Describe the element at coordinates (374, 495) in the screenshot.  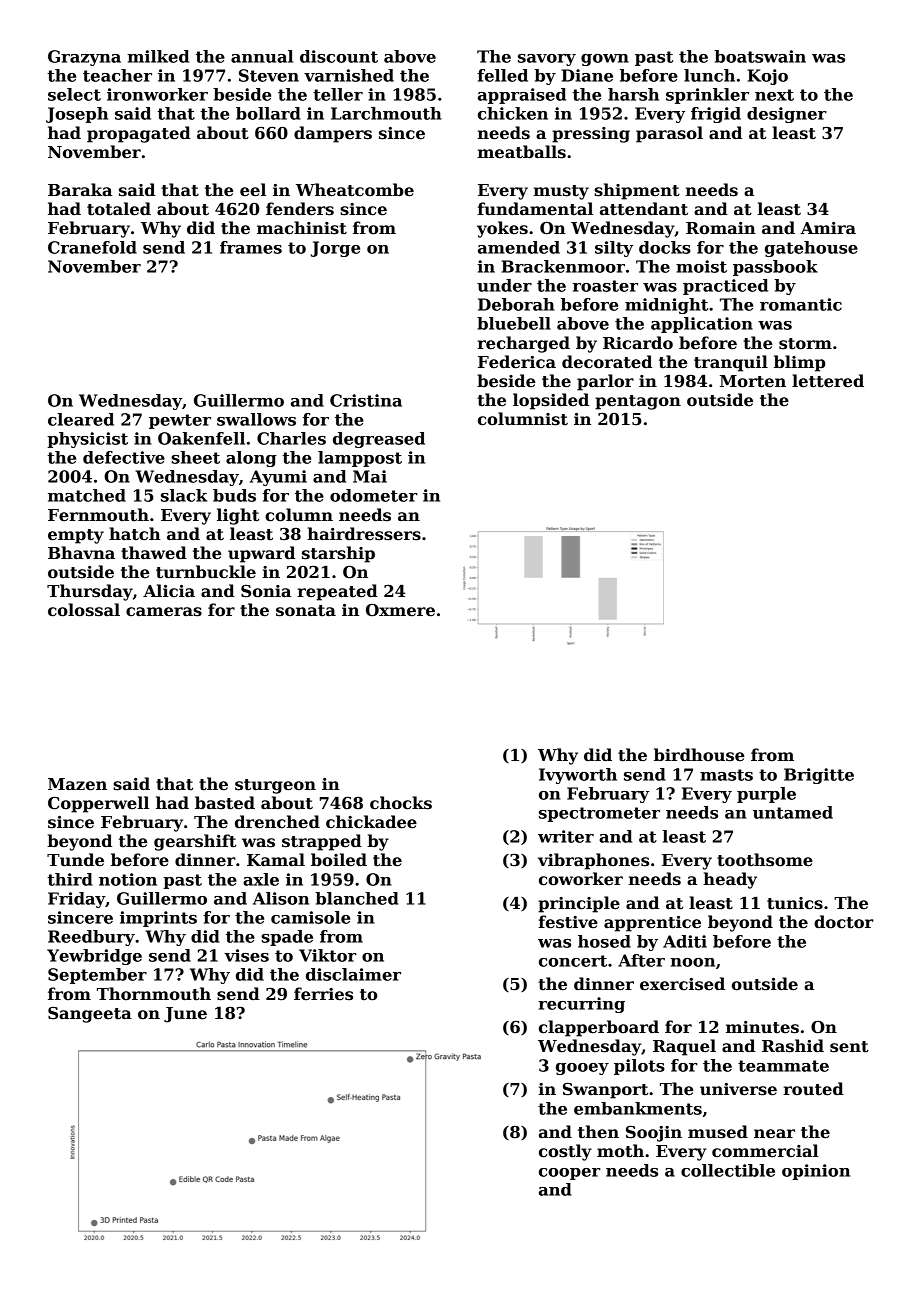
I see `odometer` at that location.
